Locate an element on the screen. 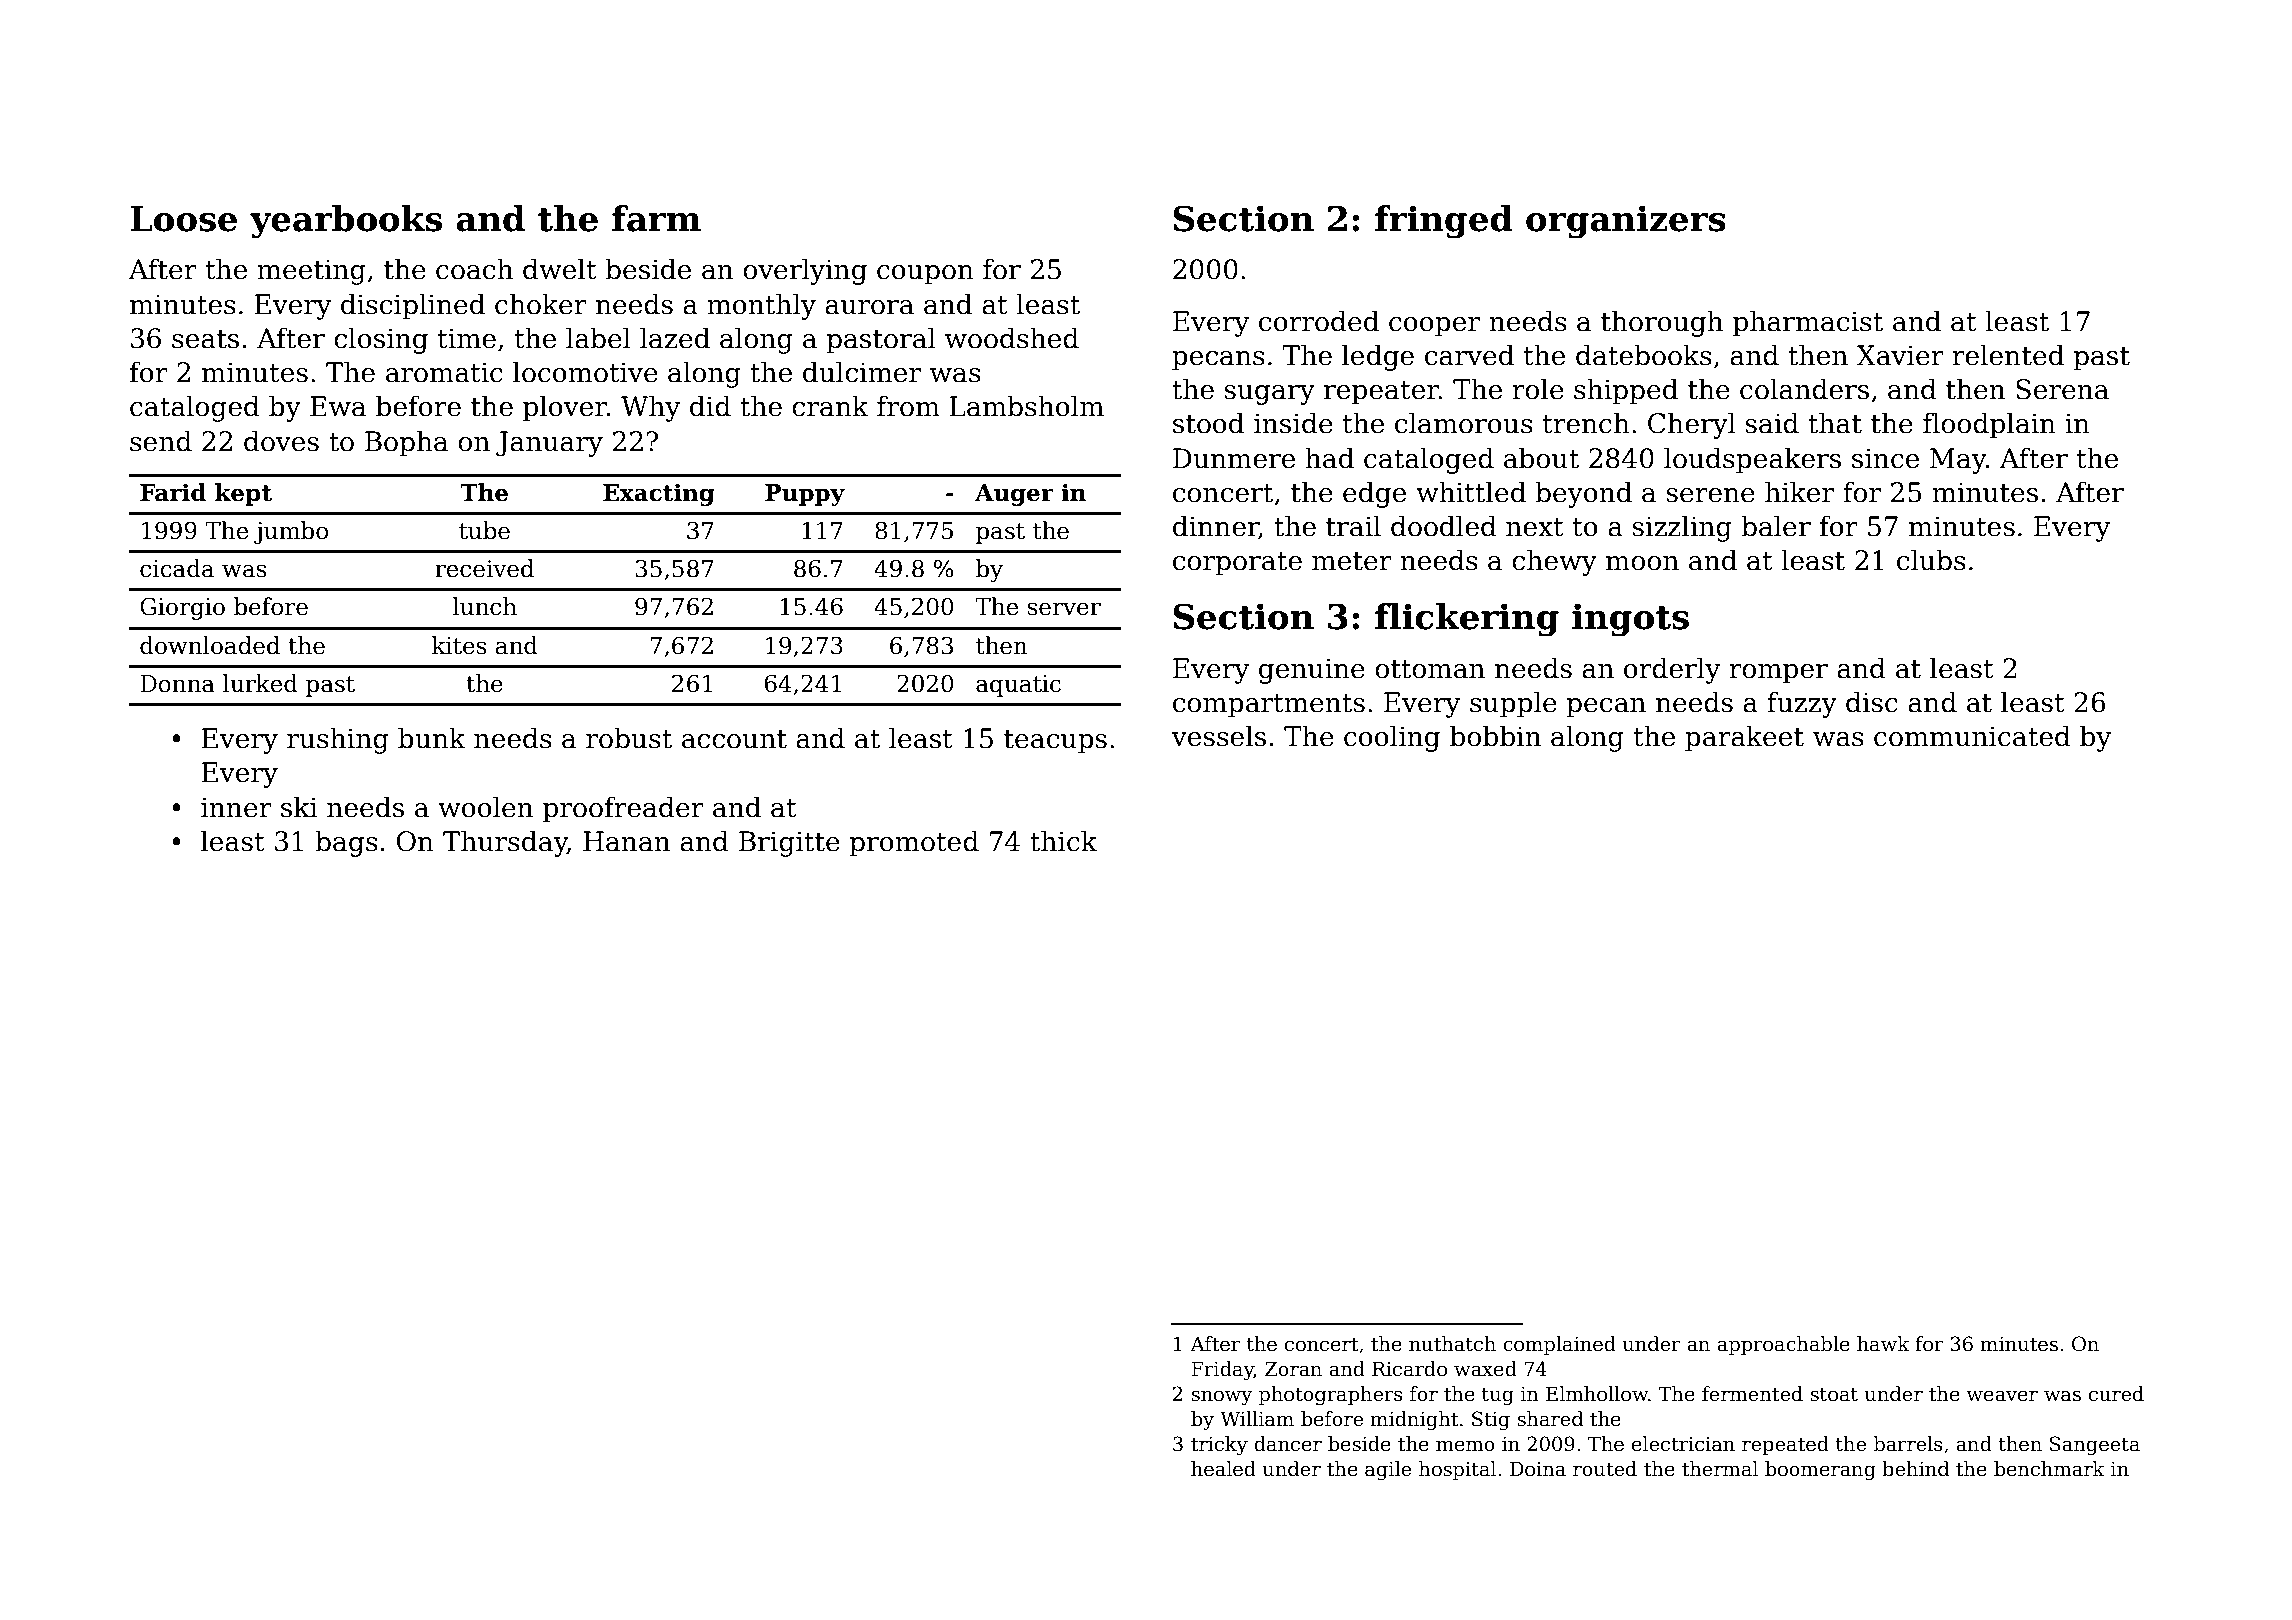  teacups is located at coordinates (1055, 742).
